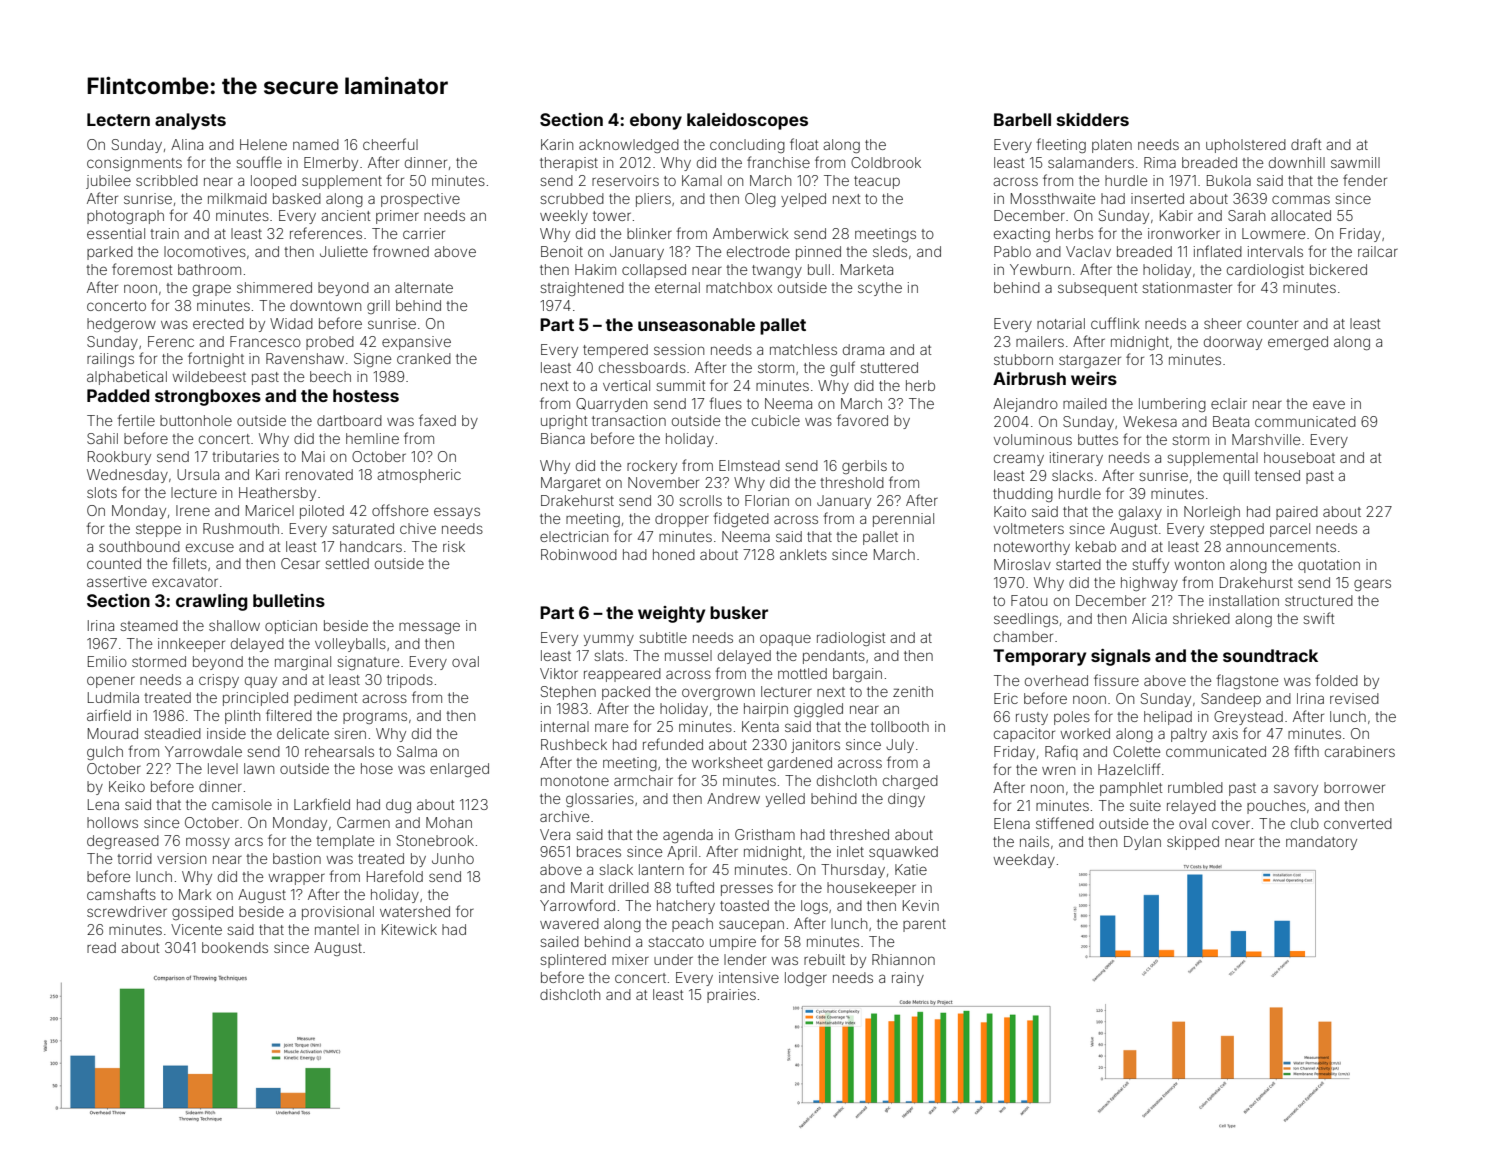 Image resolution: width=1487 pixels, height=1149 pixels. What do you see at coordinates (1176, 215) in the screenshot?
I see `Kabir` at bounding box center [1176, 215].
